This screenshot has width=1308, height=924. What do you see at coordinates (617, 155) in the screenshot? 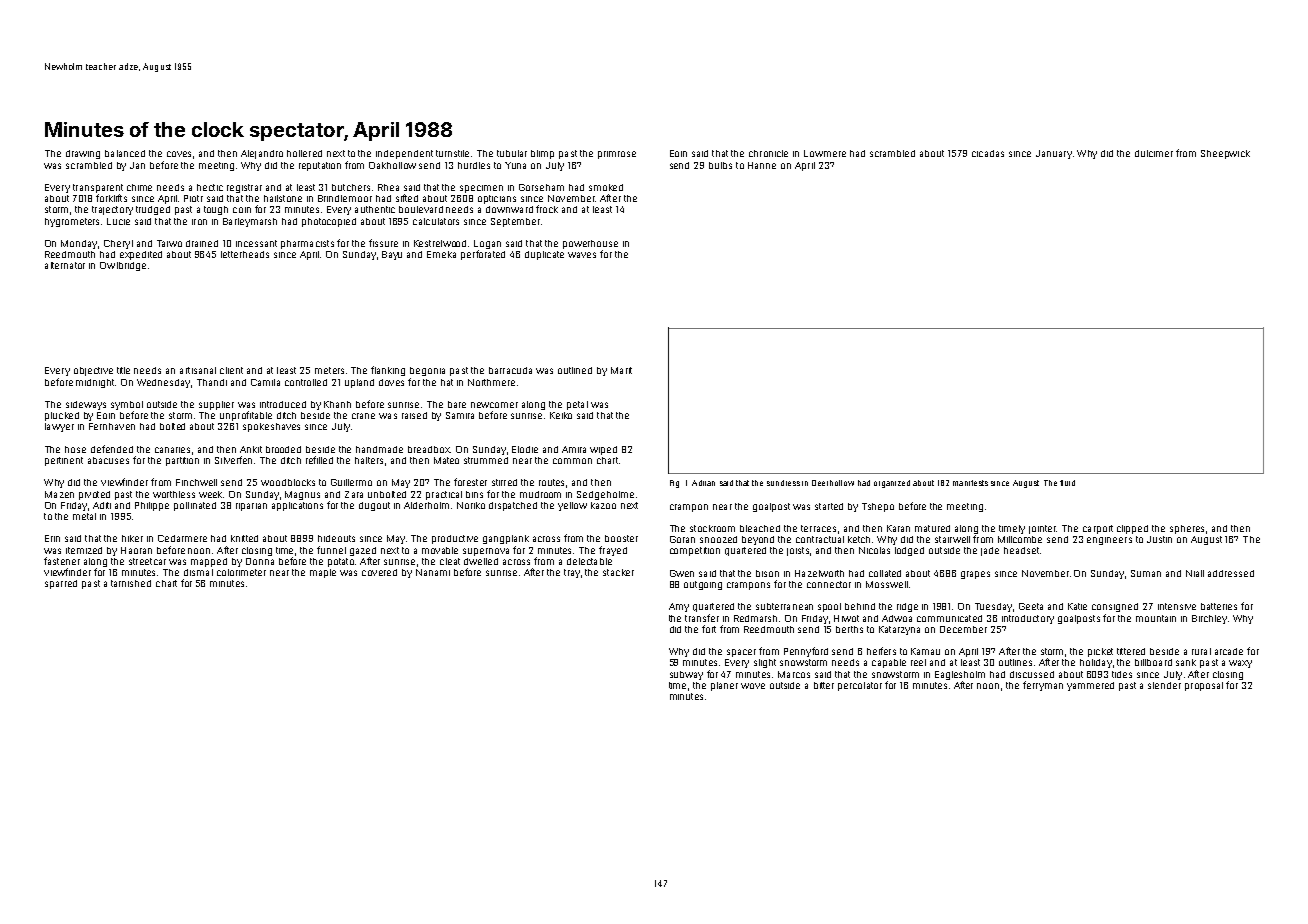
I see `primrose` at bounding box center [617, 155].
